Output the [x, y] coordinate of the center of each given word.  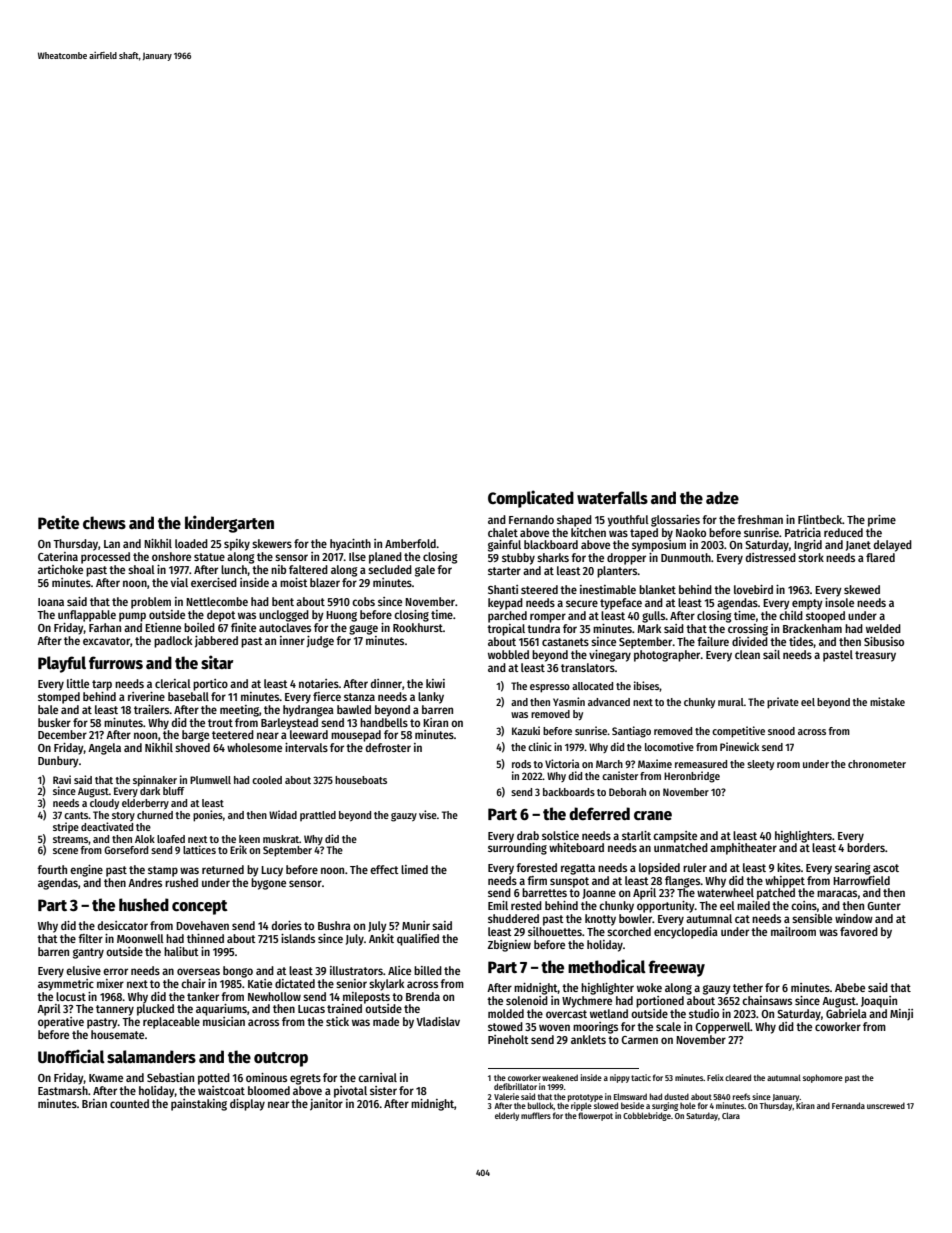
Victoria [562, 763]
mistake [887, 701]
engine [86, 871]
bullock [541, 1106]
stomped [59, 698]
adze [722, 497]
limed [414, 869]
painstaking [199, 1105]
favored [859, 931]
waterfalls [612, 498]
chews [104, 522]
